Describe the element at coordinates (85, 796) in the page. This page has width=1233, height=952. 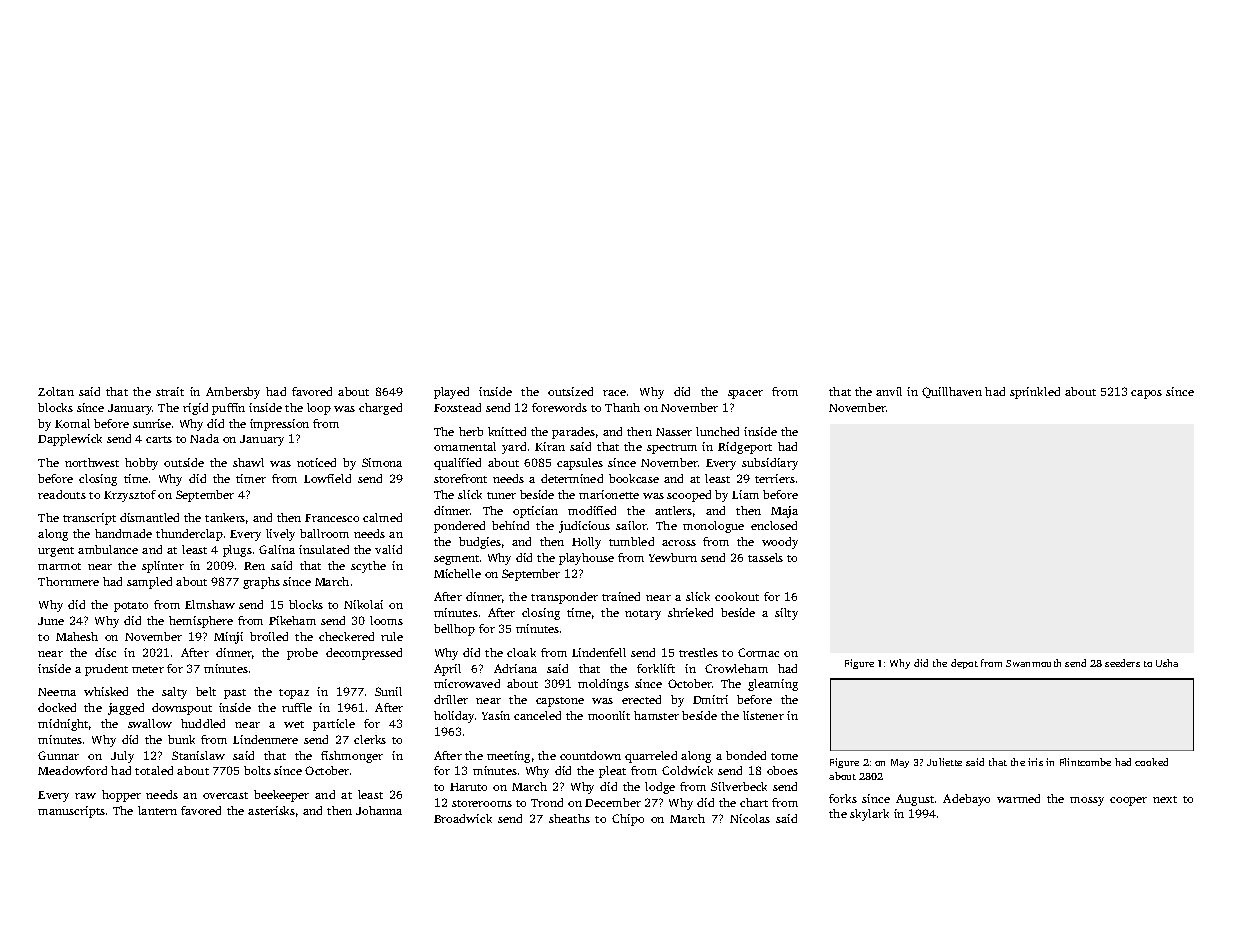
I see `raw` at that location.
